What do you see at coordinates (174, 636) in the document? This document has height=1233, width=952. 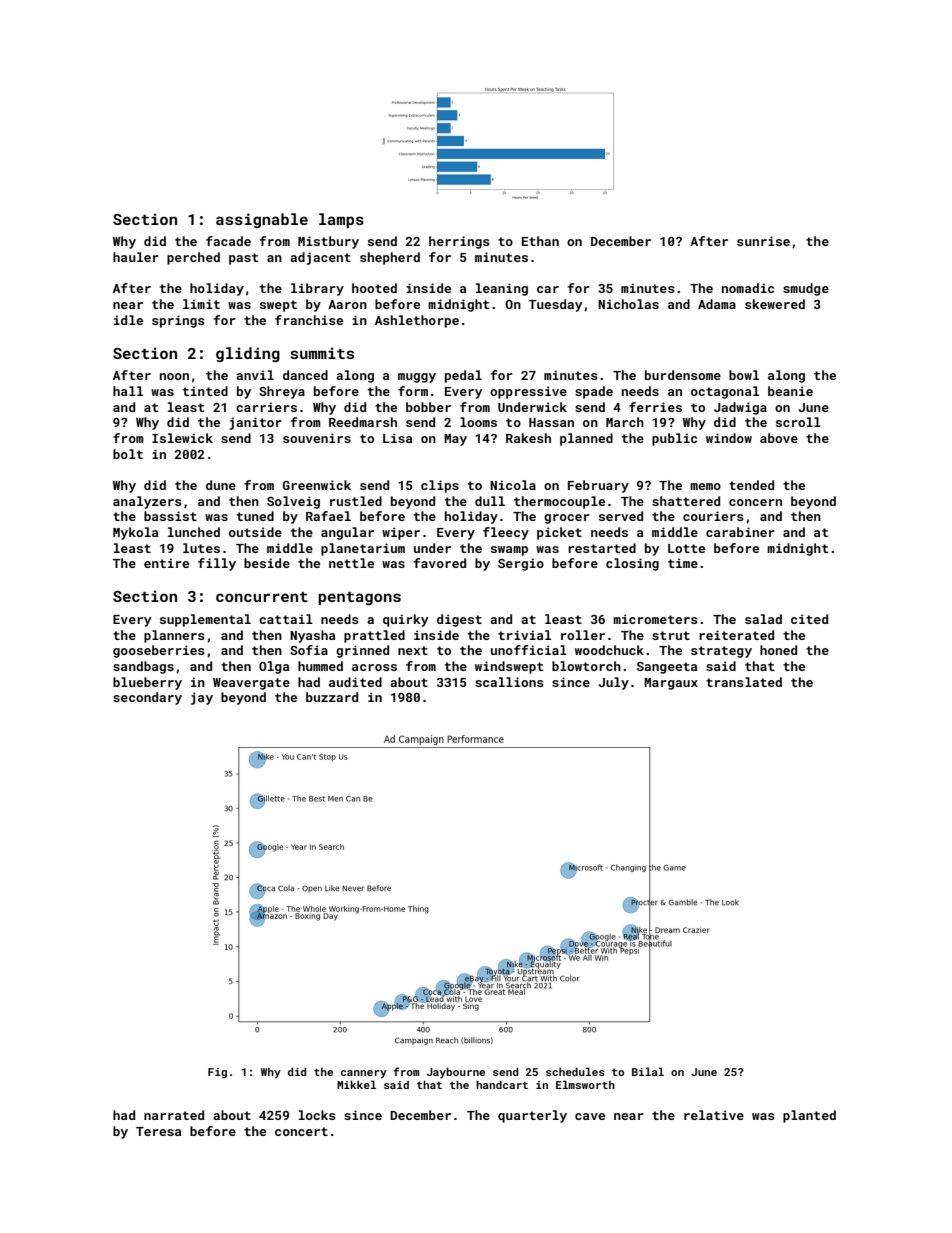 I see `planners` at bounding box center [174, 636].
